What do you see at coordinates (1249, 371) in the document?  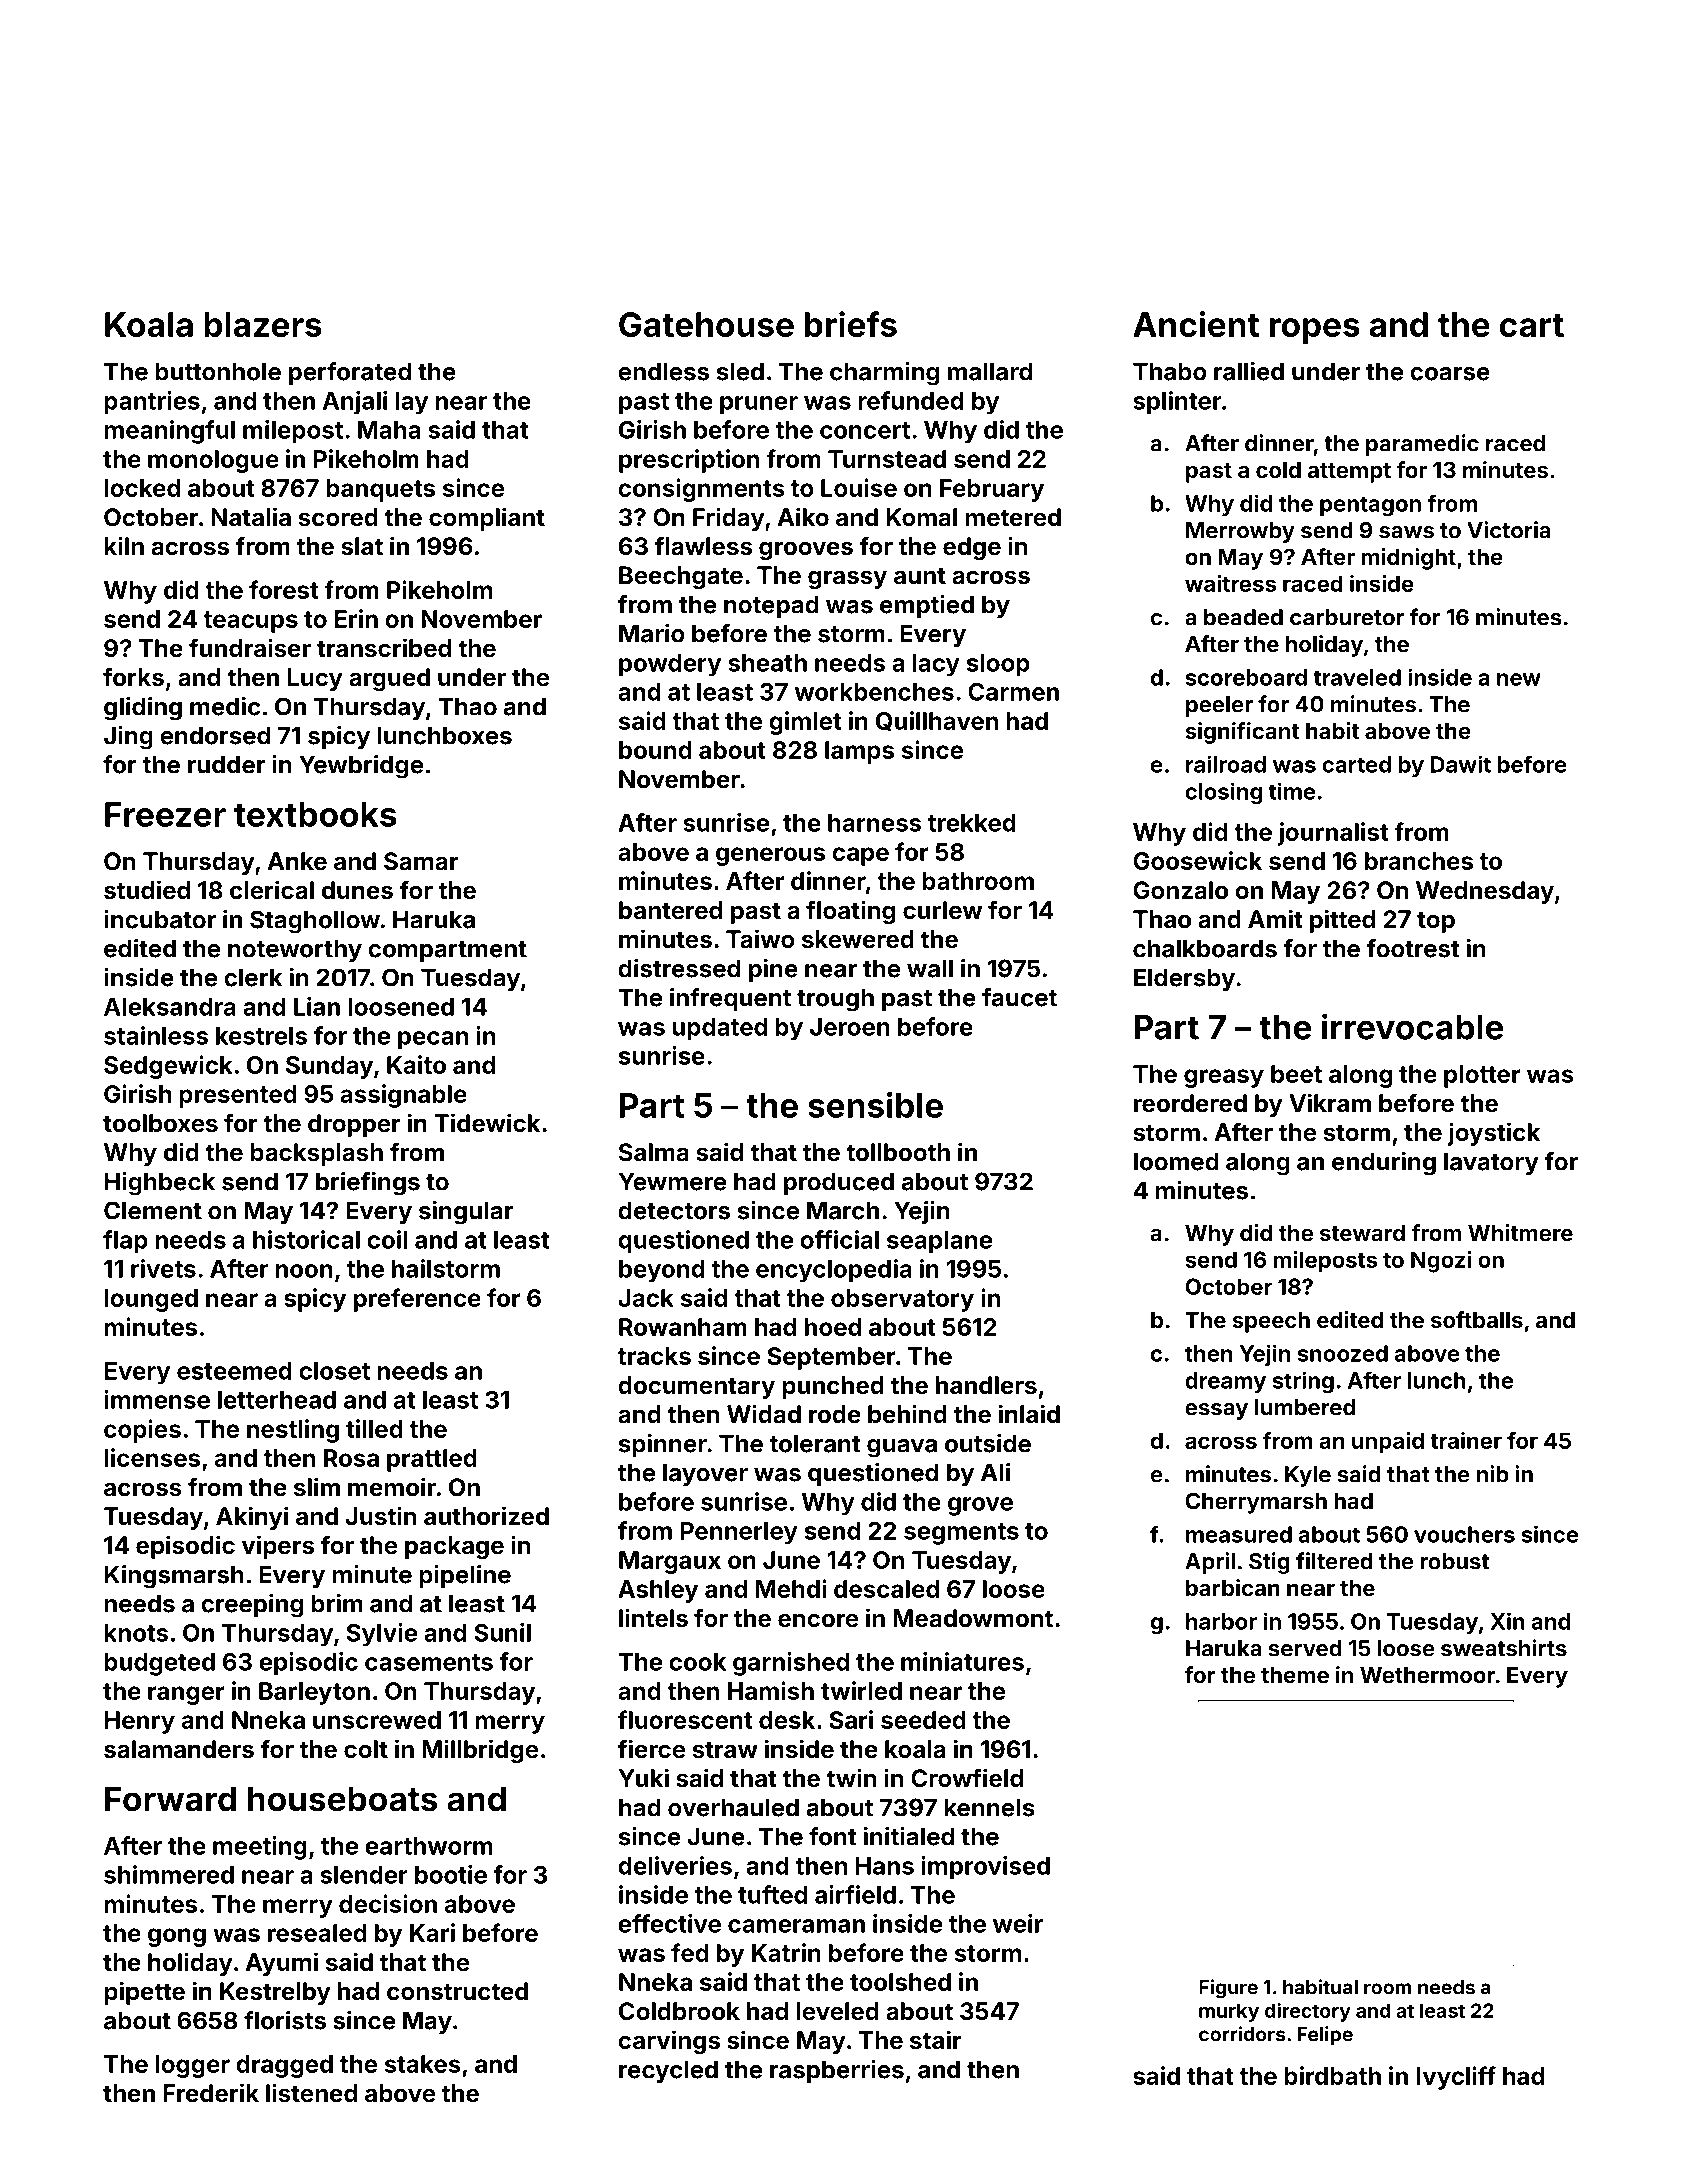 I see `rallied` at bounding box center [1249, 371].
